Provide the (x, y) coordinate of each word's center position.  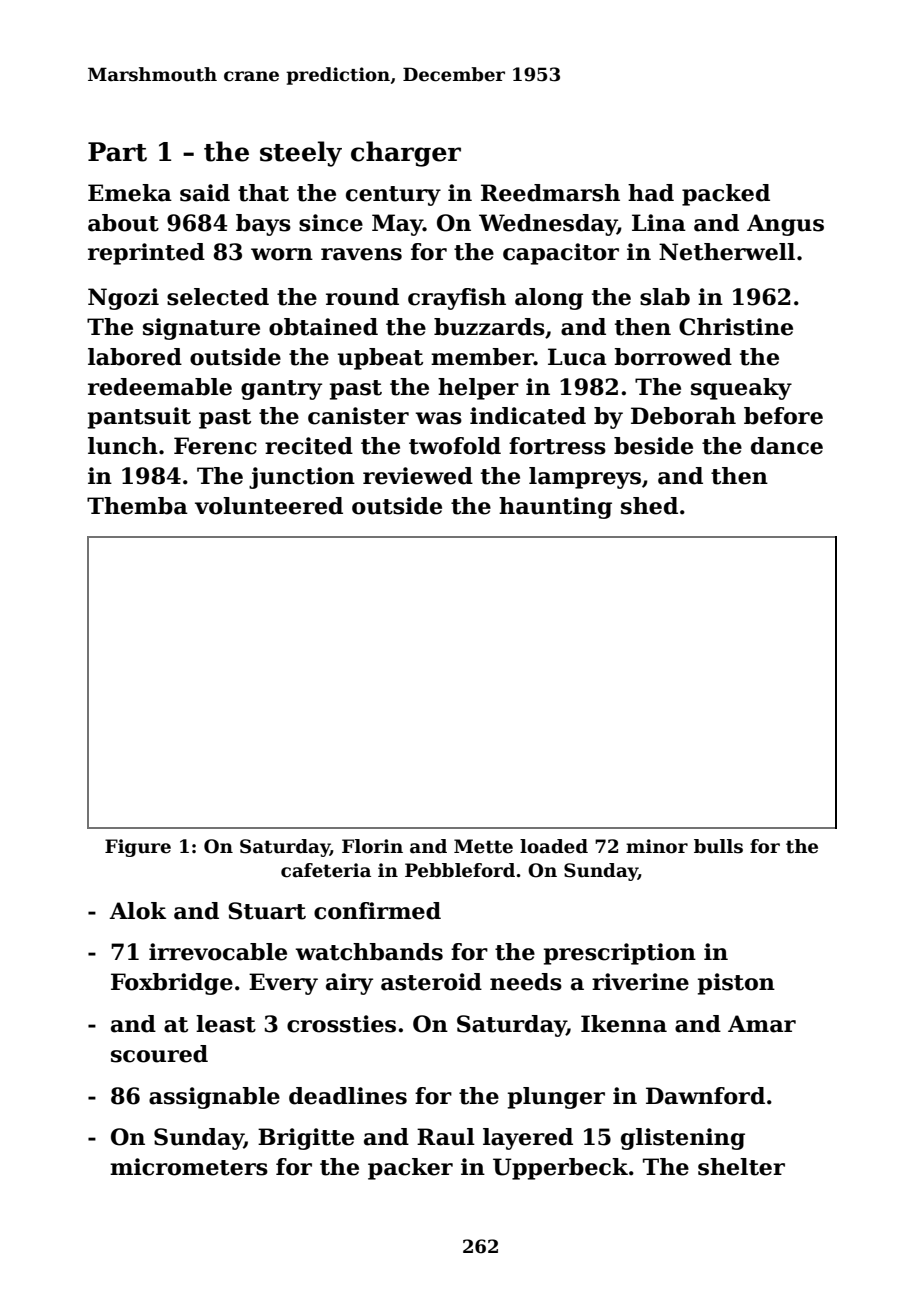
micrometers (189, 1167)
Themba (137, 506)
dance (787, 446)
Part (117, 152)
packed (726, 195)
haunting (555, 508)
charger (406, 154)
